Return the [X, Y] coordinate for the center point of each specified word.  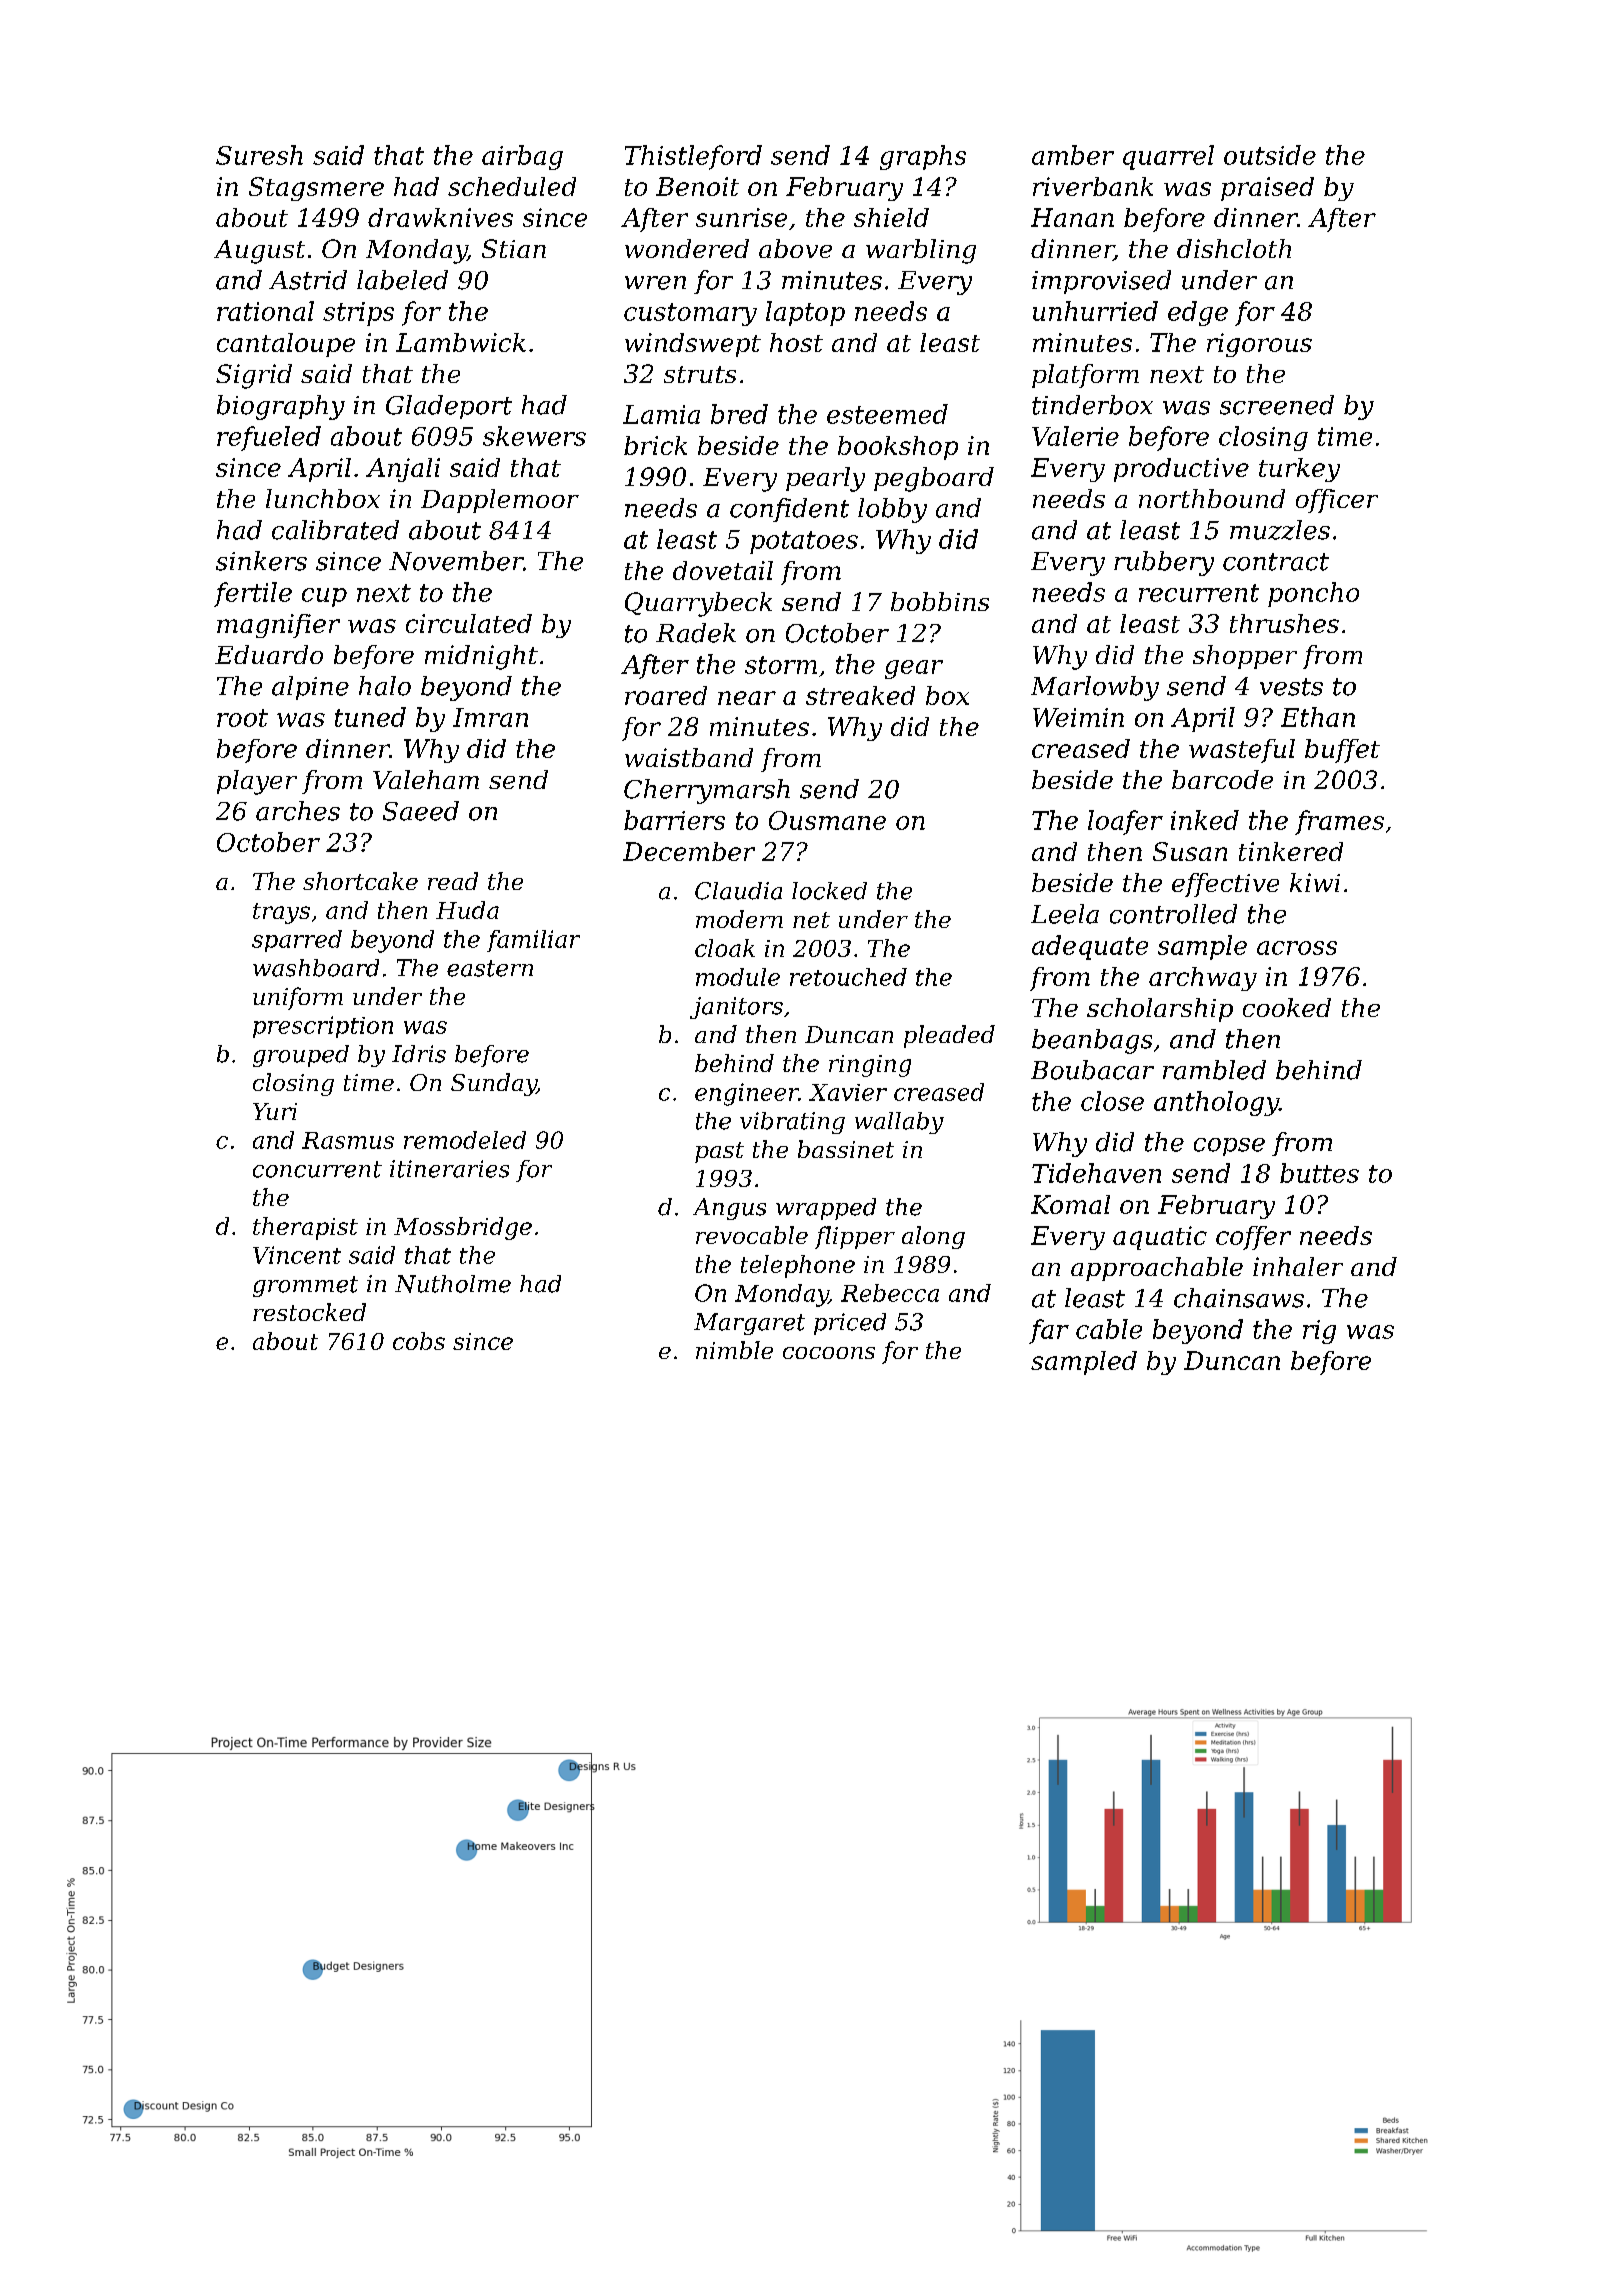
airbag [522, 157]
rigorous [1259, 345]
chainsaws [1239, 1298]
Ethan [1318, 717]
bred [739, 414]
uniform [298, 998]
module [738, 977]
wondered [687, 248]
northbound [1212, 498]
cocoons [829, 1353]
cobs [419, 1341]
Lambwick [461, 342]
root [242, 718]
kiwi [1315, 882]
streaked [860, 695]
